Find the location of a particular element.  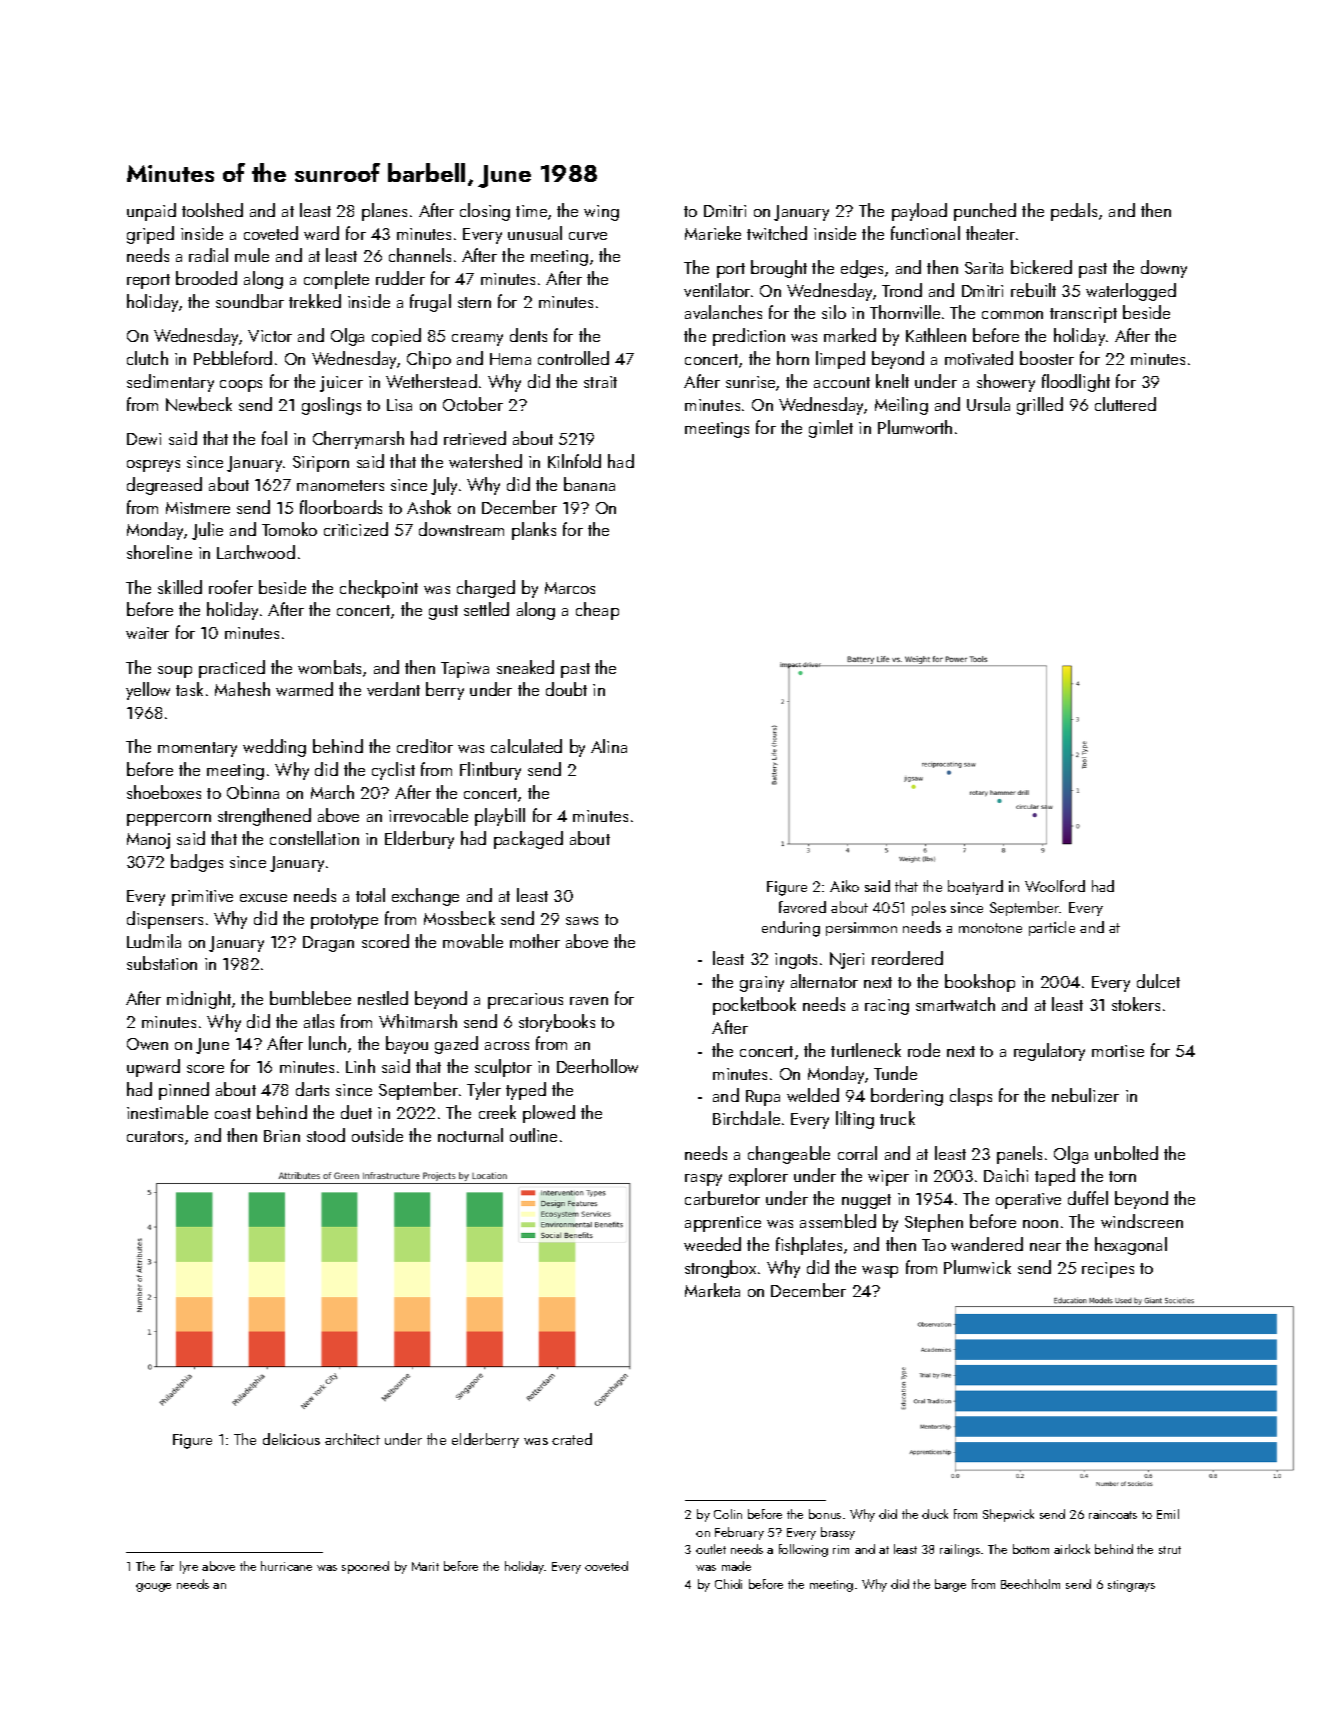

pedals is located at coordinates (1074, 212).
